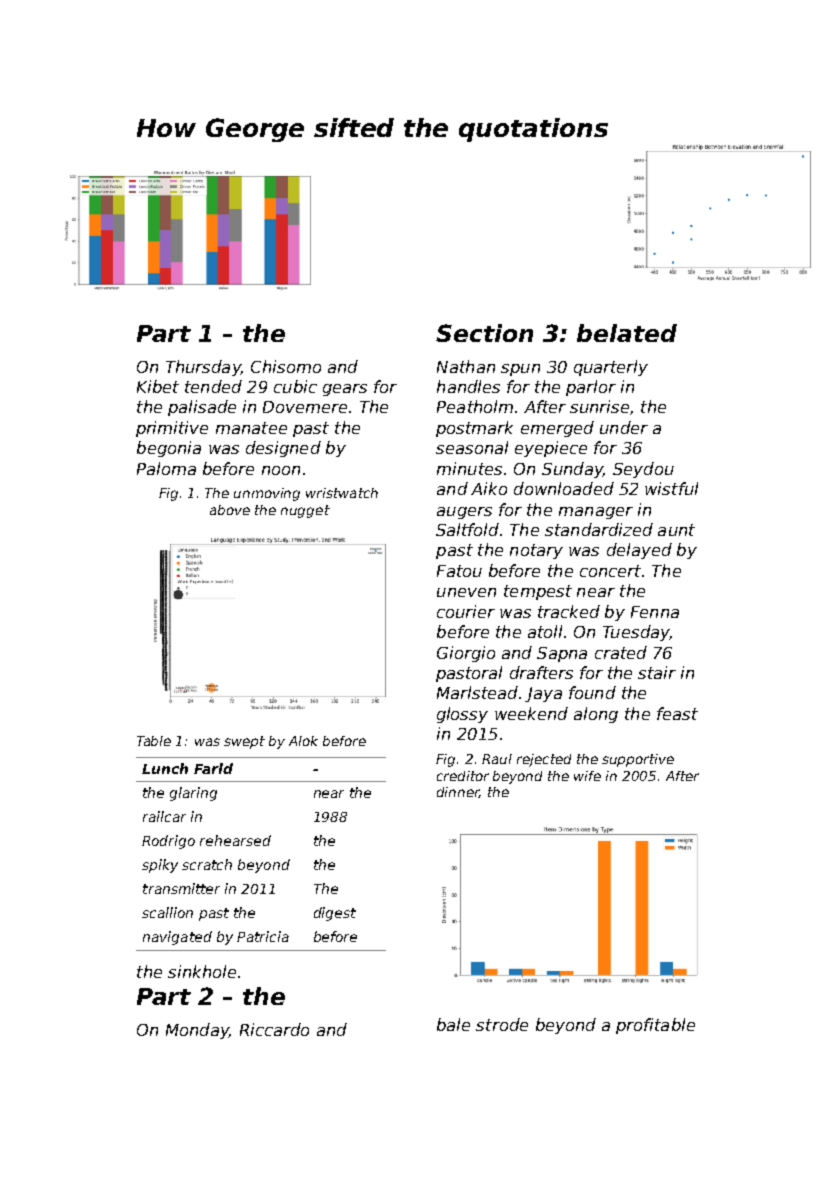 The image size is (838, 1189). I want to click on gears, so click(345, 390).
